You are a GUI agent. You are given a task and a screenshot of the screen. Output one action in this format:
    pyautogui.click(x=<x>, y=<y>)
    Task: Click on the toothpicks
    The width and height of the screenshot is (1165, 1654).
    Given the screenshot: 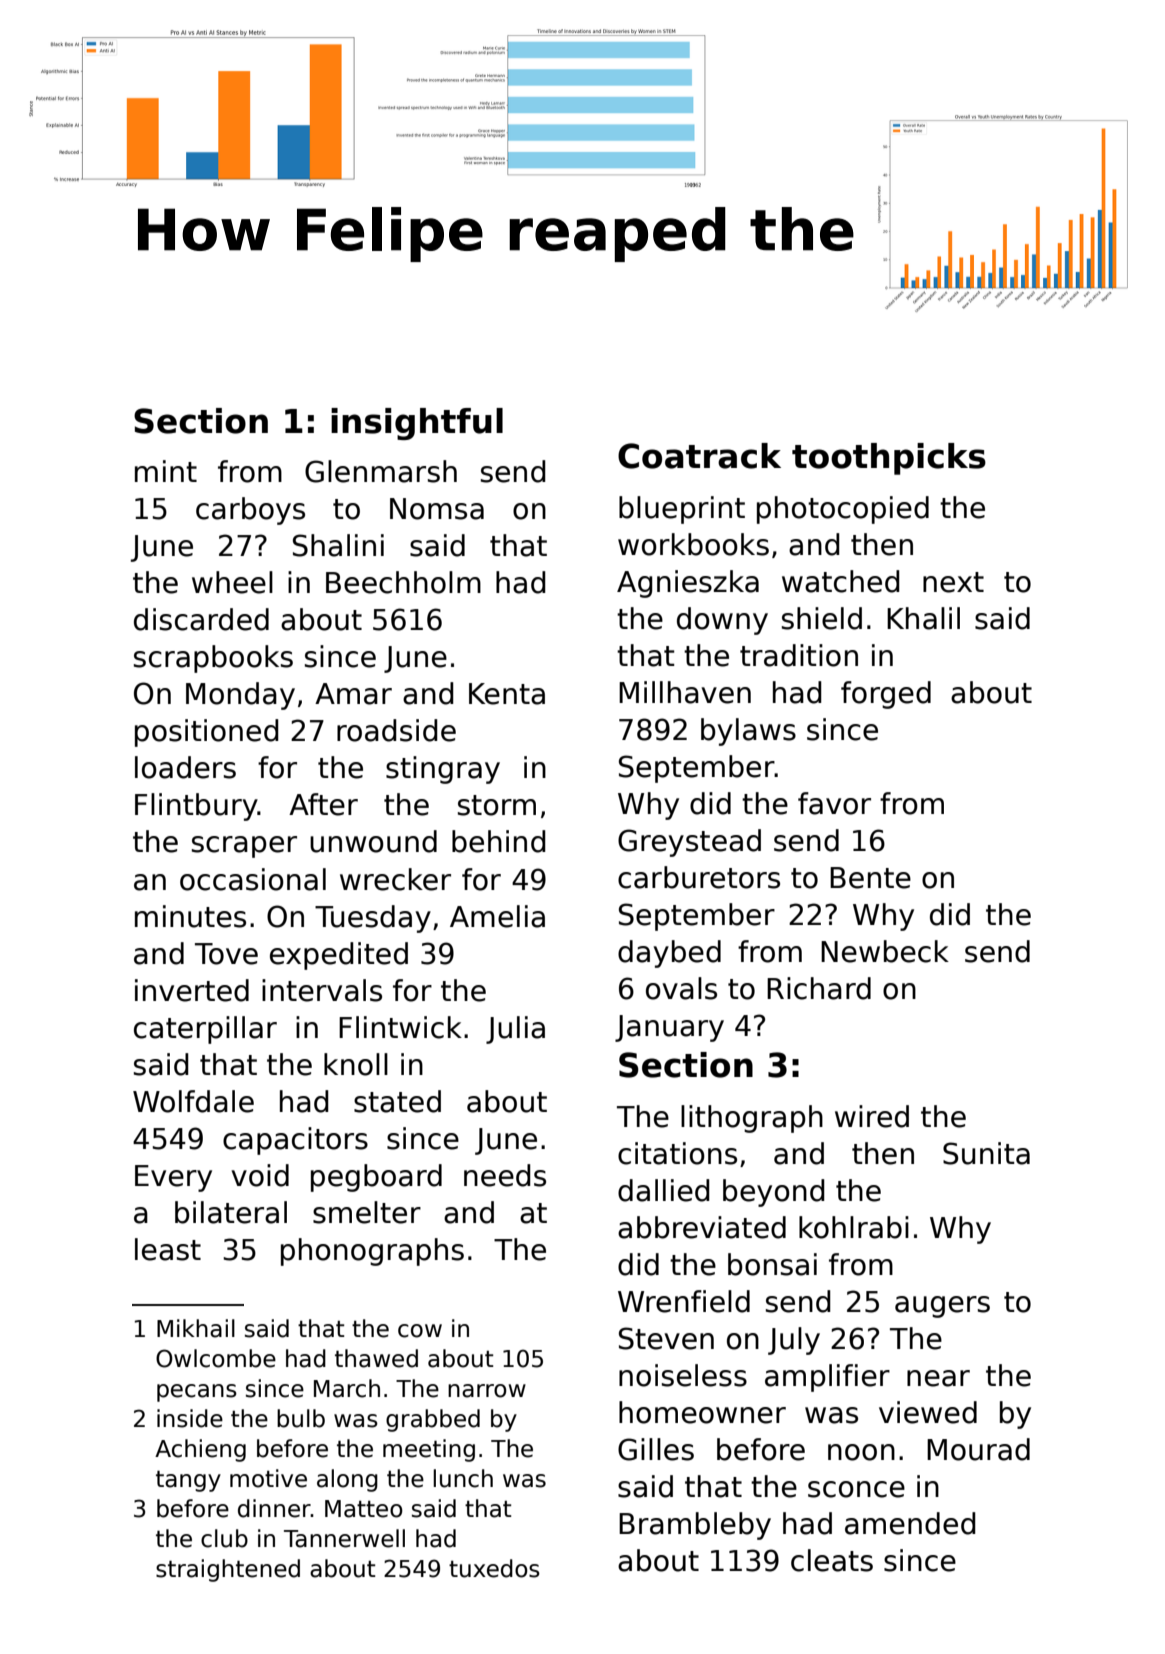 What is the action you would take?
    pyautogui.click(x=889, y=459)
